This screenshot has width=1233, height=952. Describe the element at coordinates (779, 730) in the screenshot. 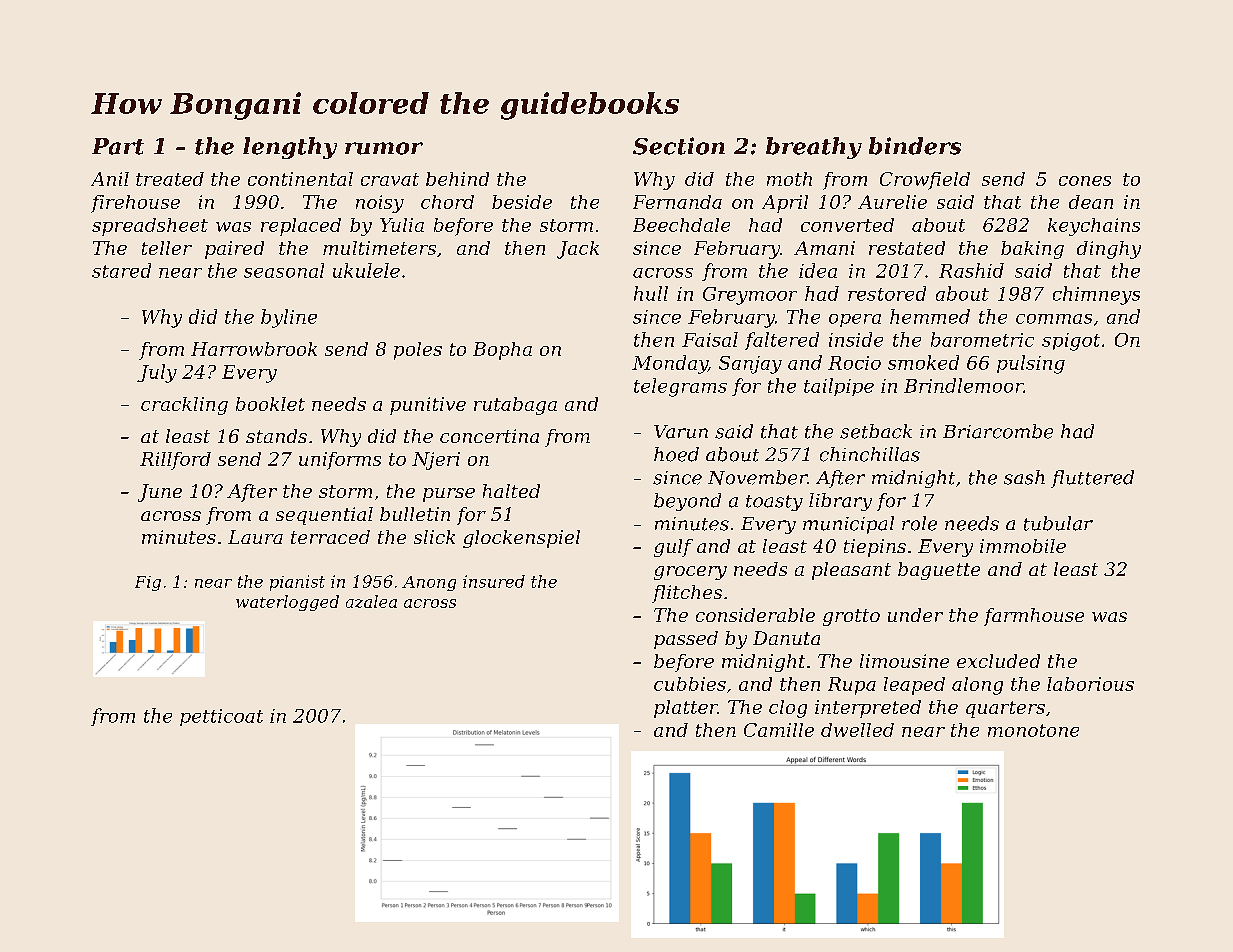

I see `Camille` at that location.
